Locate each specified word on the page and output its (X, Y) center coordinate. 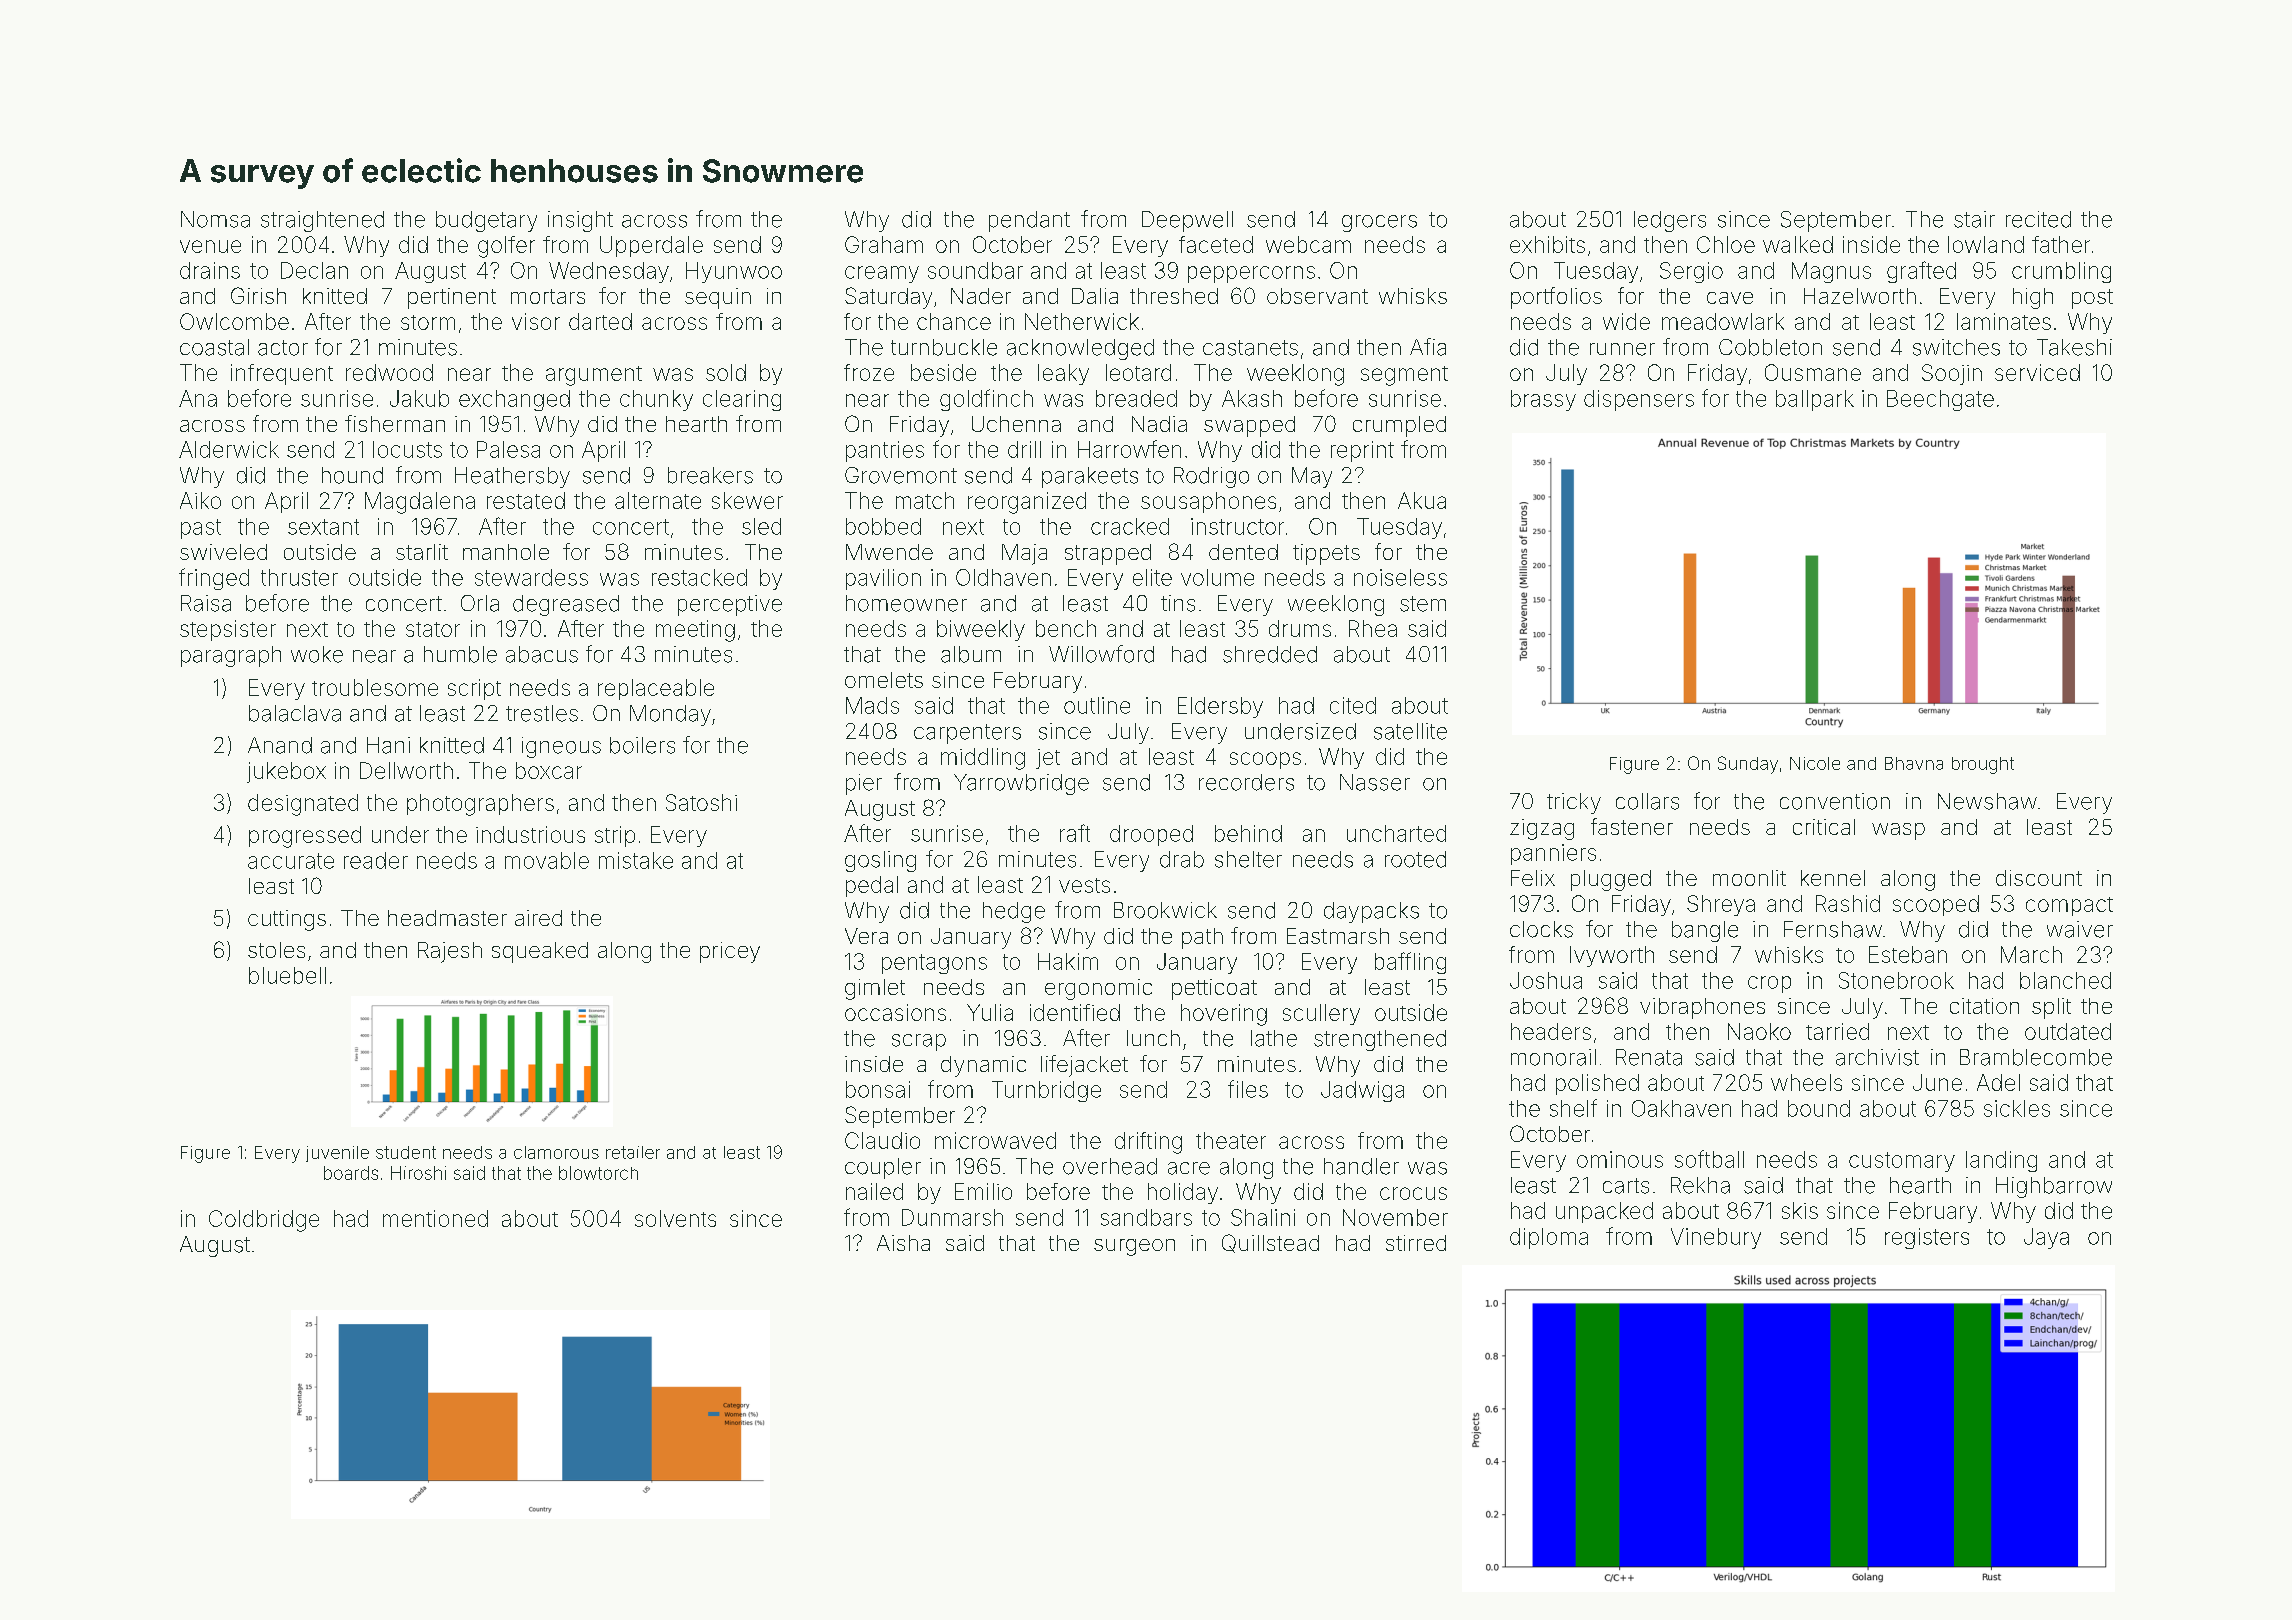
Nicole (1815, 763)
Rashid (1848, 903)
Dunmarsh (952, 1217)
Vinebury (1716, 1238)
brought (1983, 765)
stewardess (531, 577)
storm (428, 322)
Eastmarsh (1338, 936)
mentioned (435, 1218)
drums (1300, 628)
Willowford (1101, 654)
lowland (1986, 244)
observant (1317, 296)
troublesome (375, 687)
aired (538, 918)
